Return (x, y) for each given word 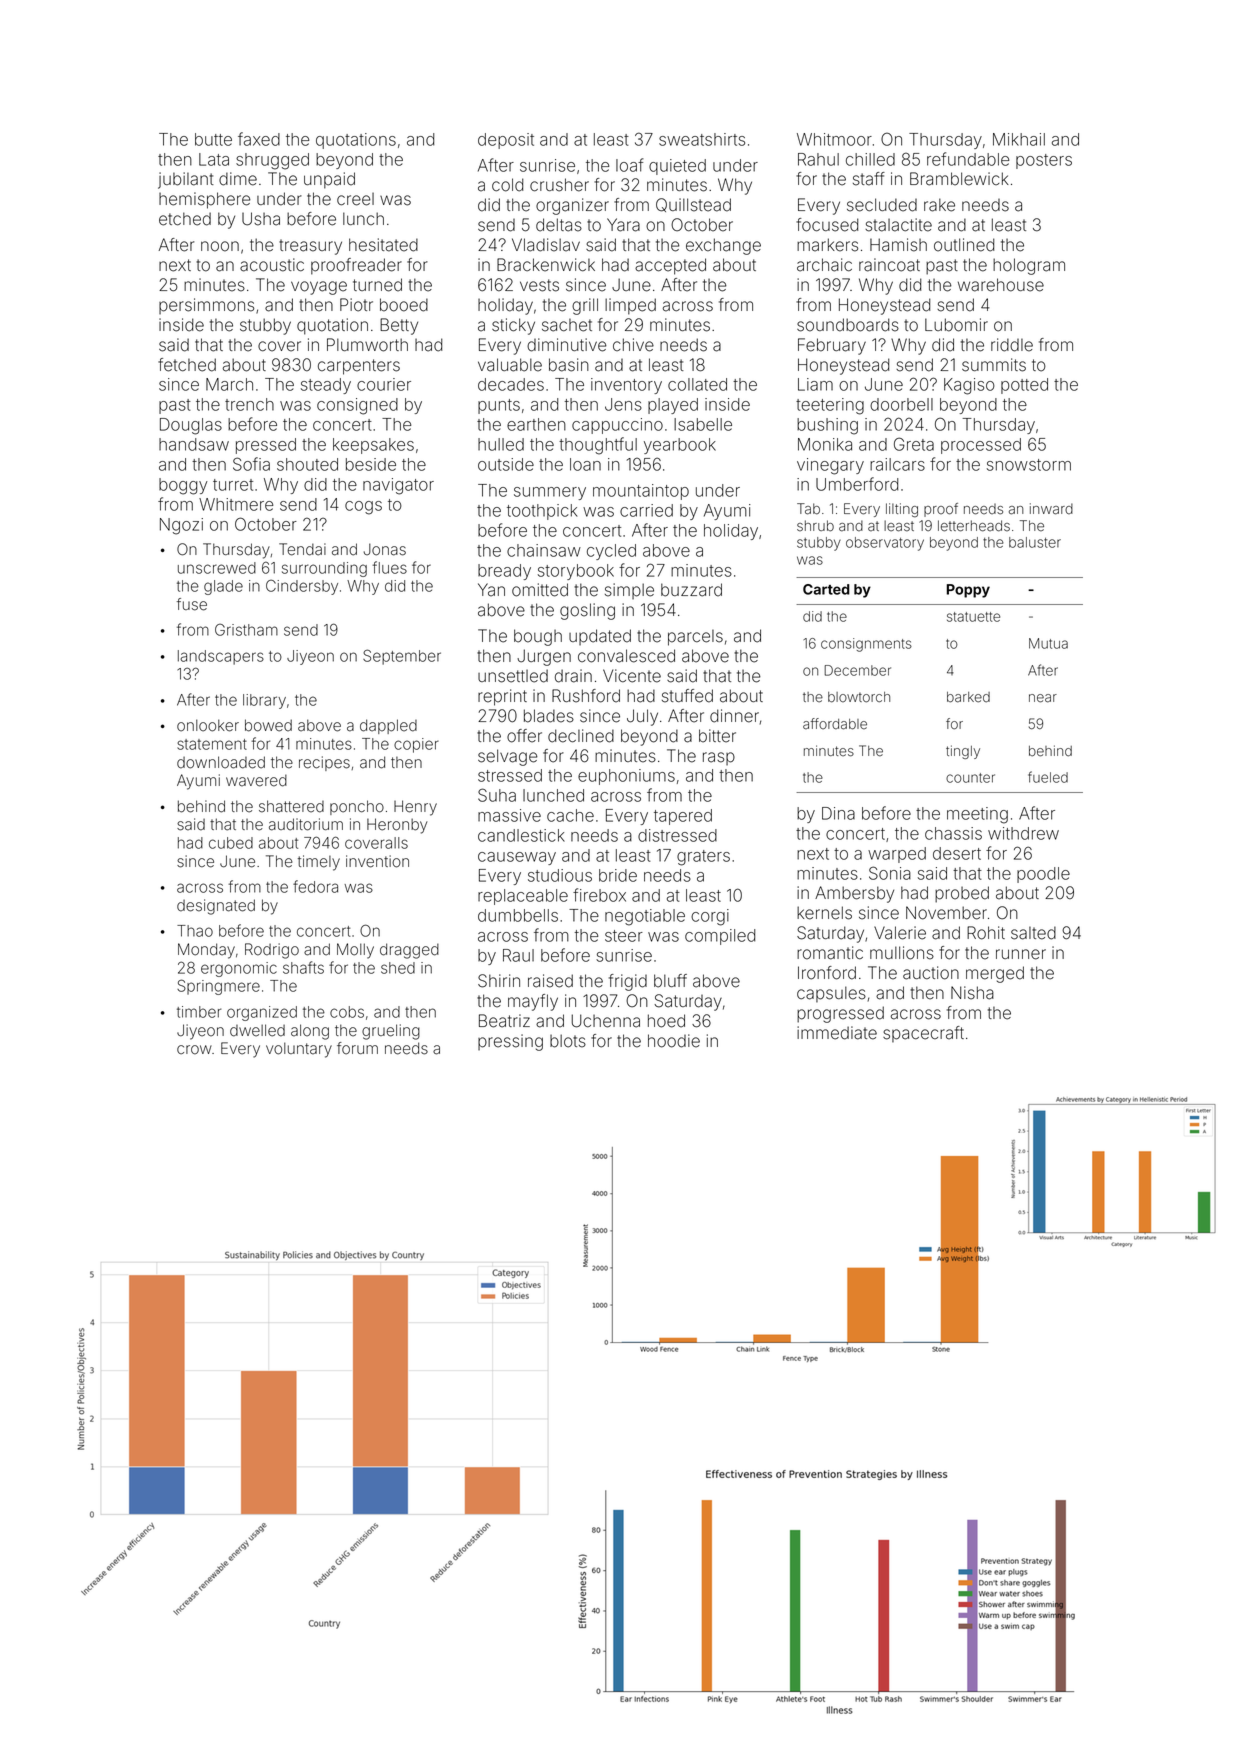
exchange (723, 246)
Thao (195, 931)
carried (646, 510)
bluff (670, 981)
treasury (310, 247)
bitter (717, 736)
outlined (964, 245)
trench (249, 404)
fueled (1048, 777)
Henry (415, 808)
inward (1051, 509)
